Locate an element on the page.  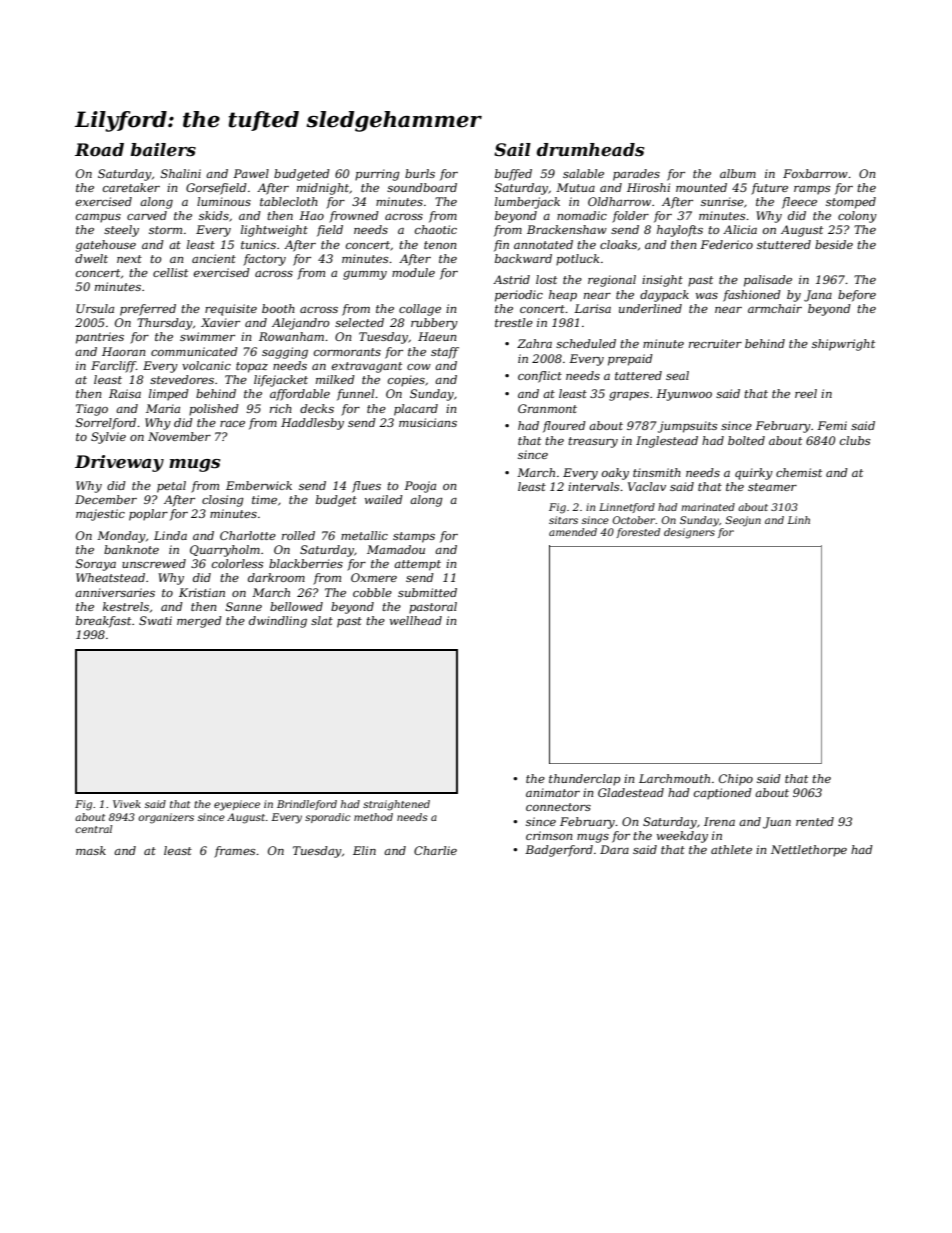
colony is located at coordinates (857, 217).
